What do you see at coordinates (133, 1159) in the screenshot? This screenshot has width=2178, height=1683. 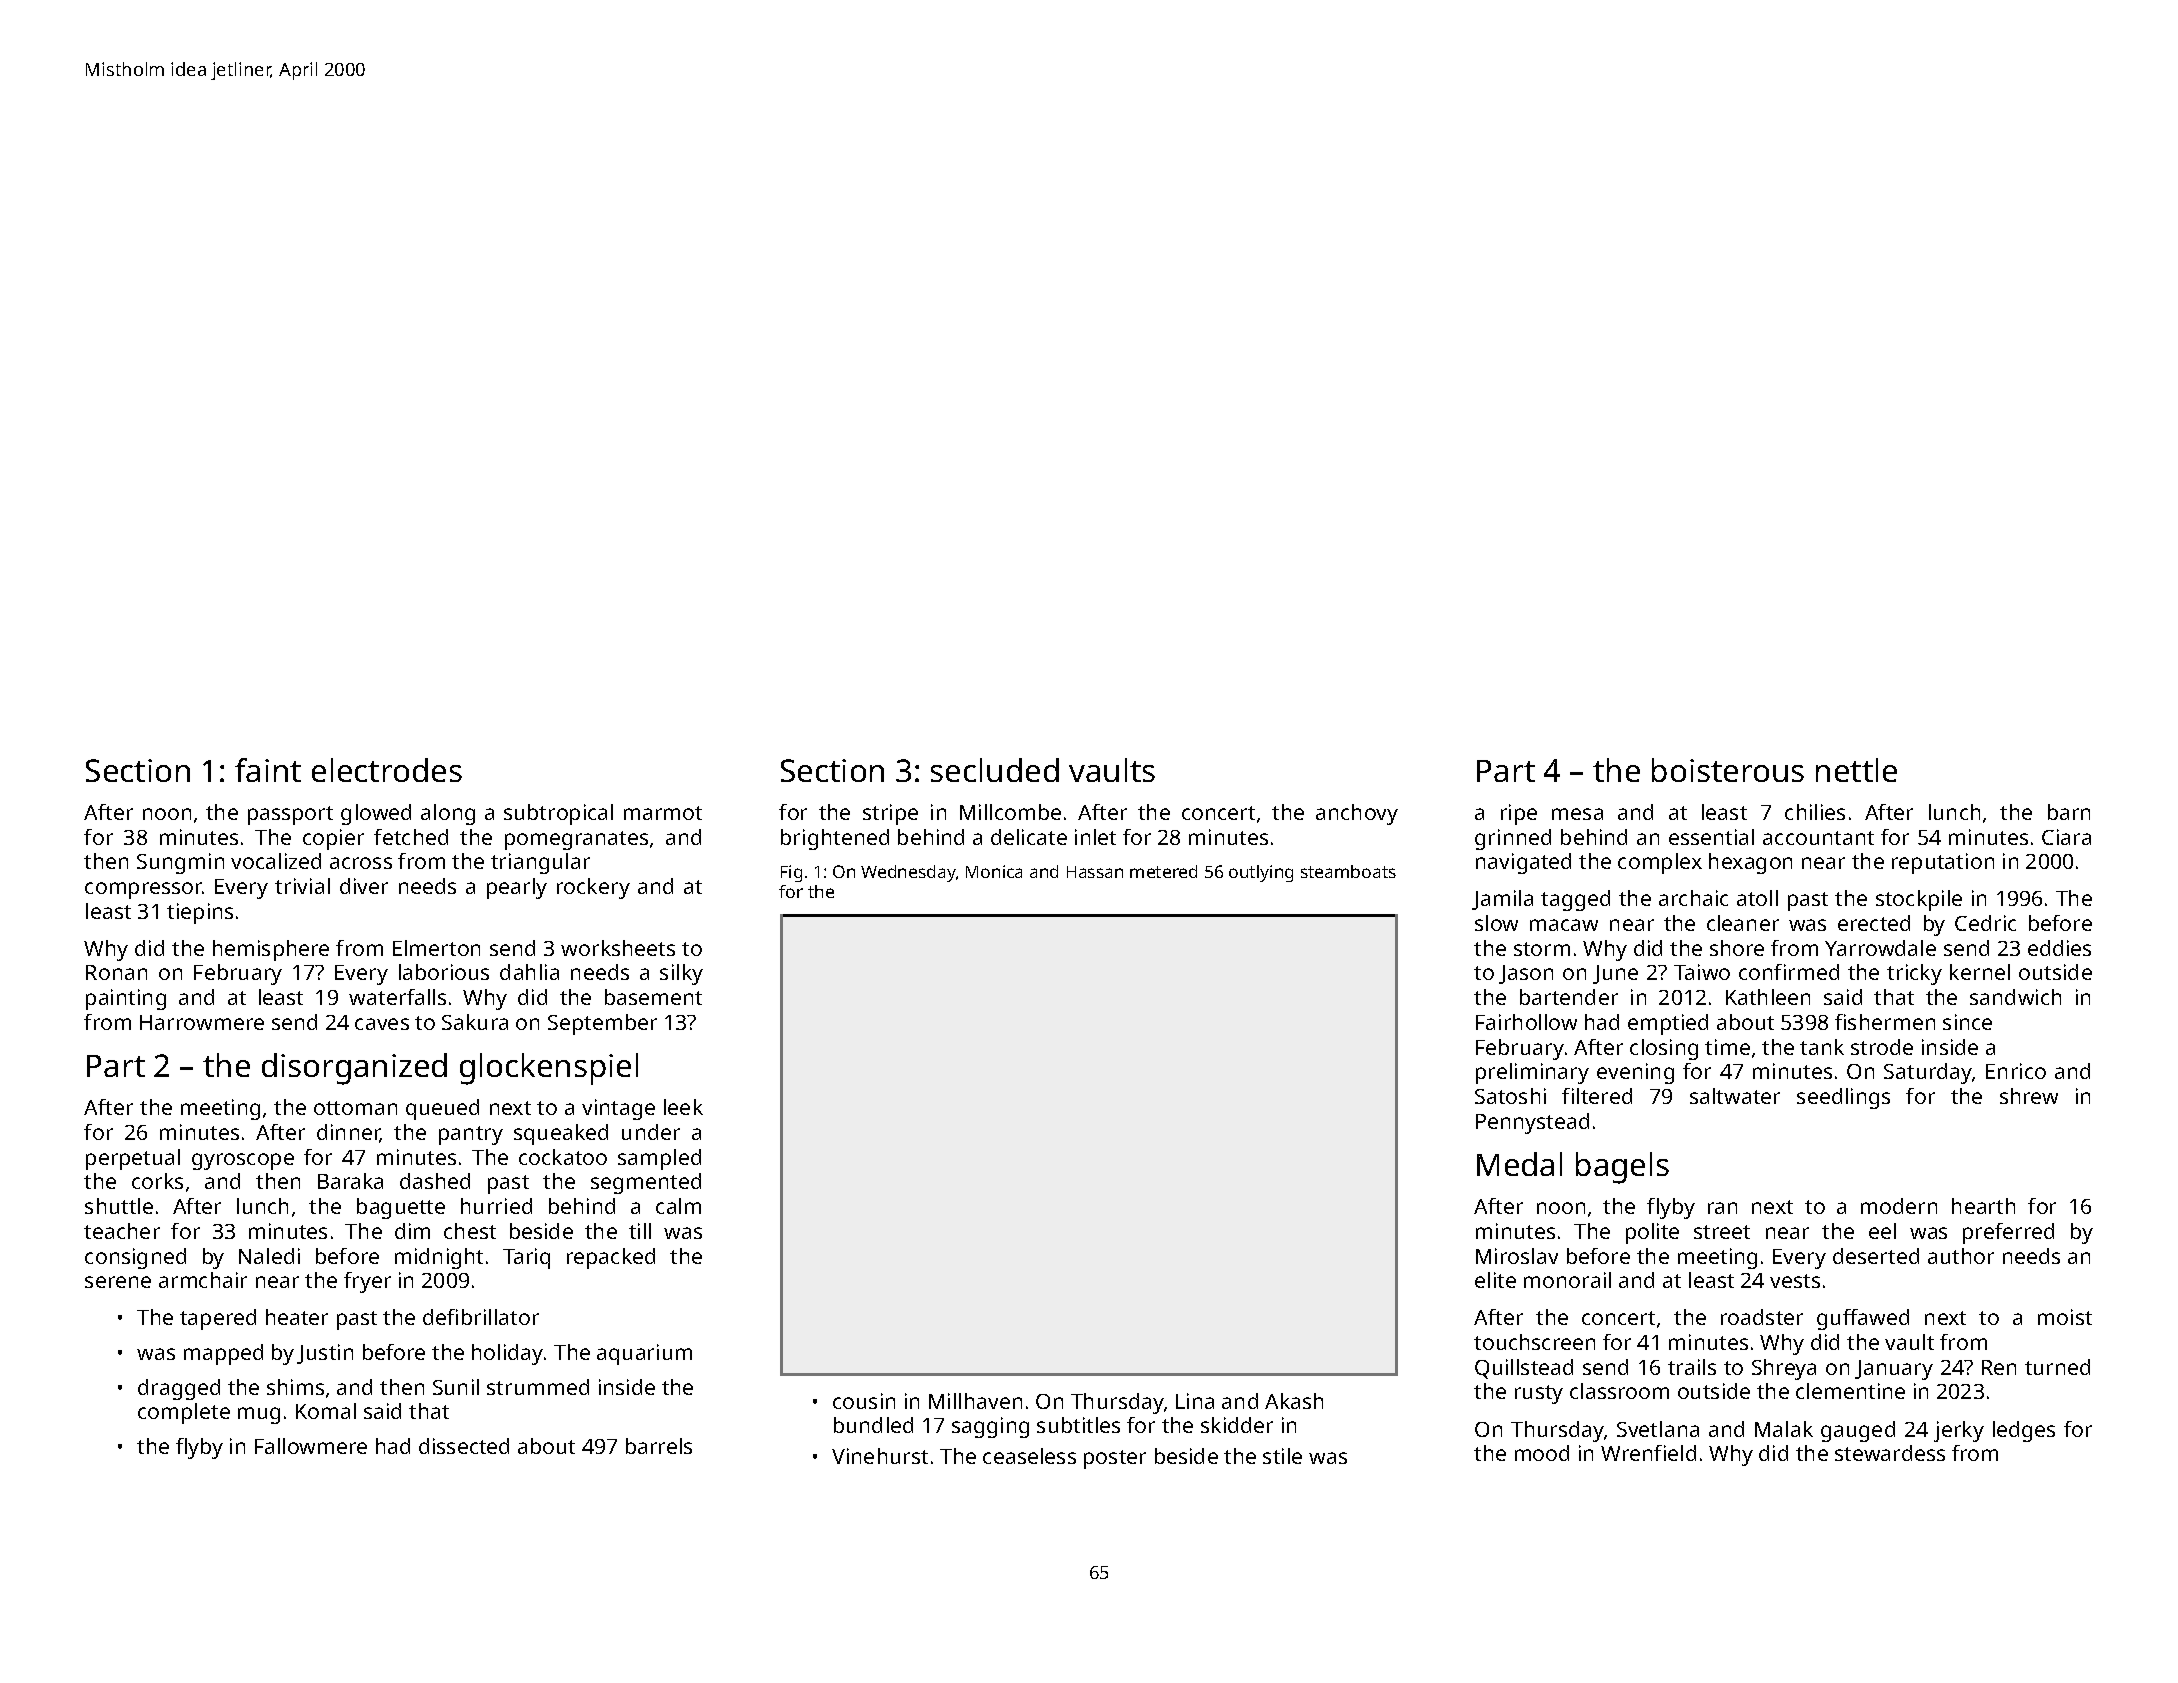 I see `perpetual` at bounding box center [133, 1159].
